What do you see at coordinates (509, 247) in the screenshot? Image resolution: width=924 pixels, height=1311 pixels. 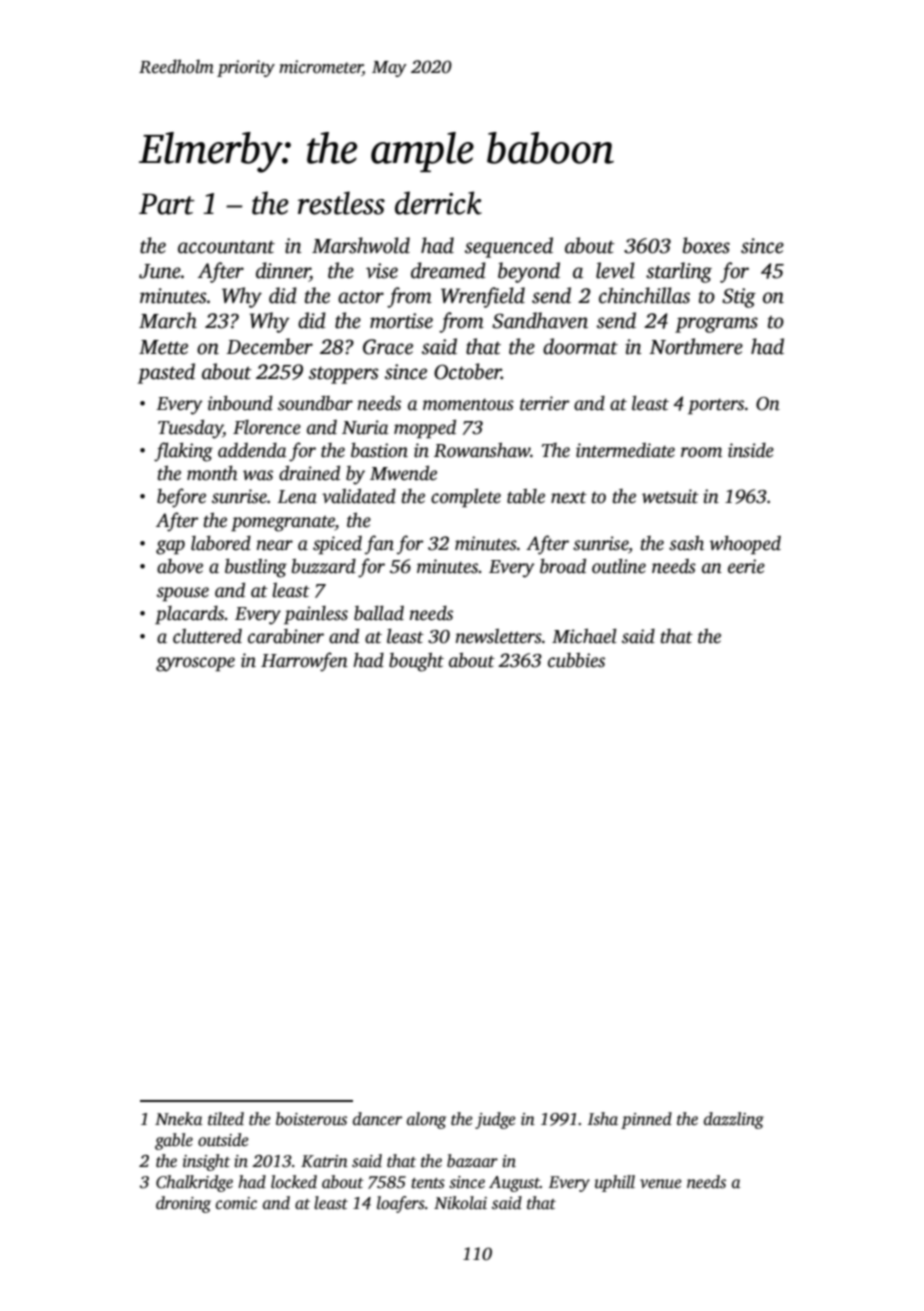 I see `sequenced` at bounding box center [509, 247].
